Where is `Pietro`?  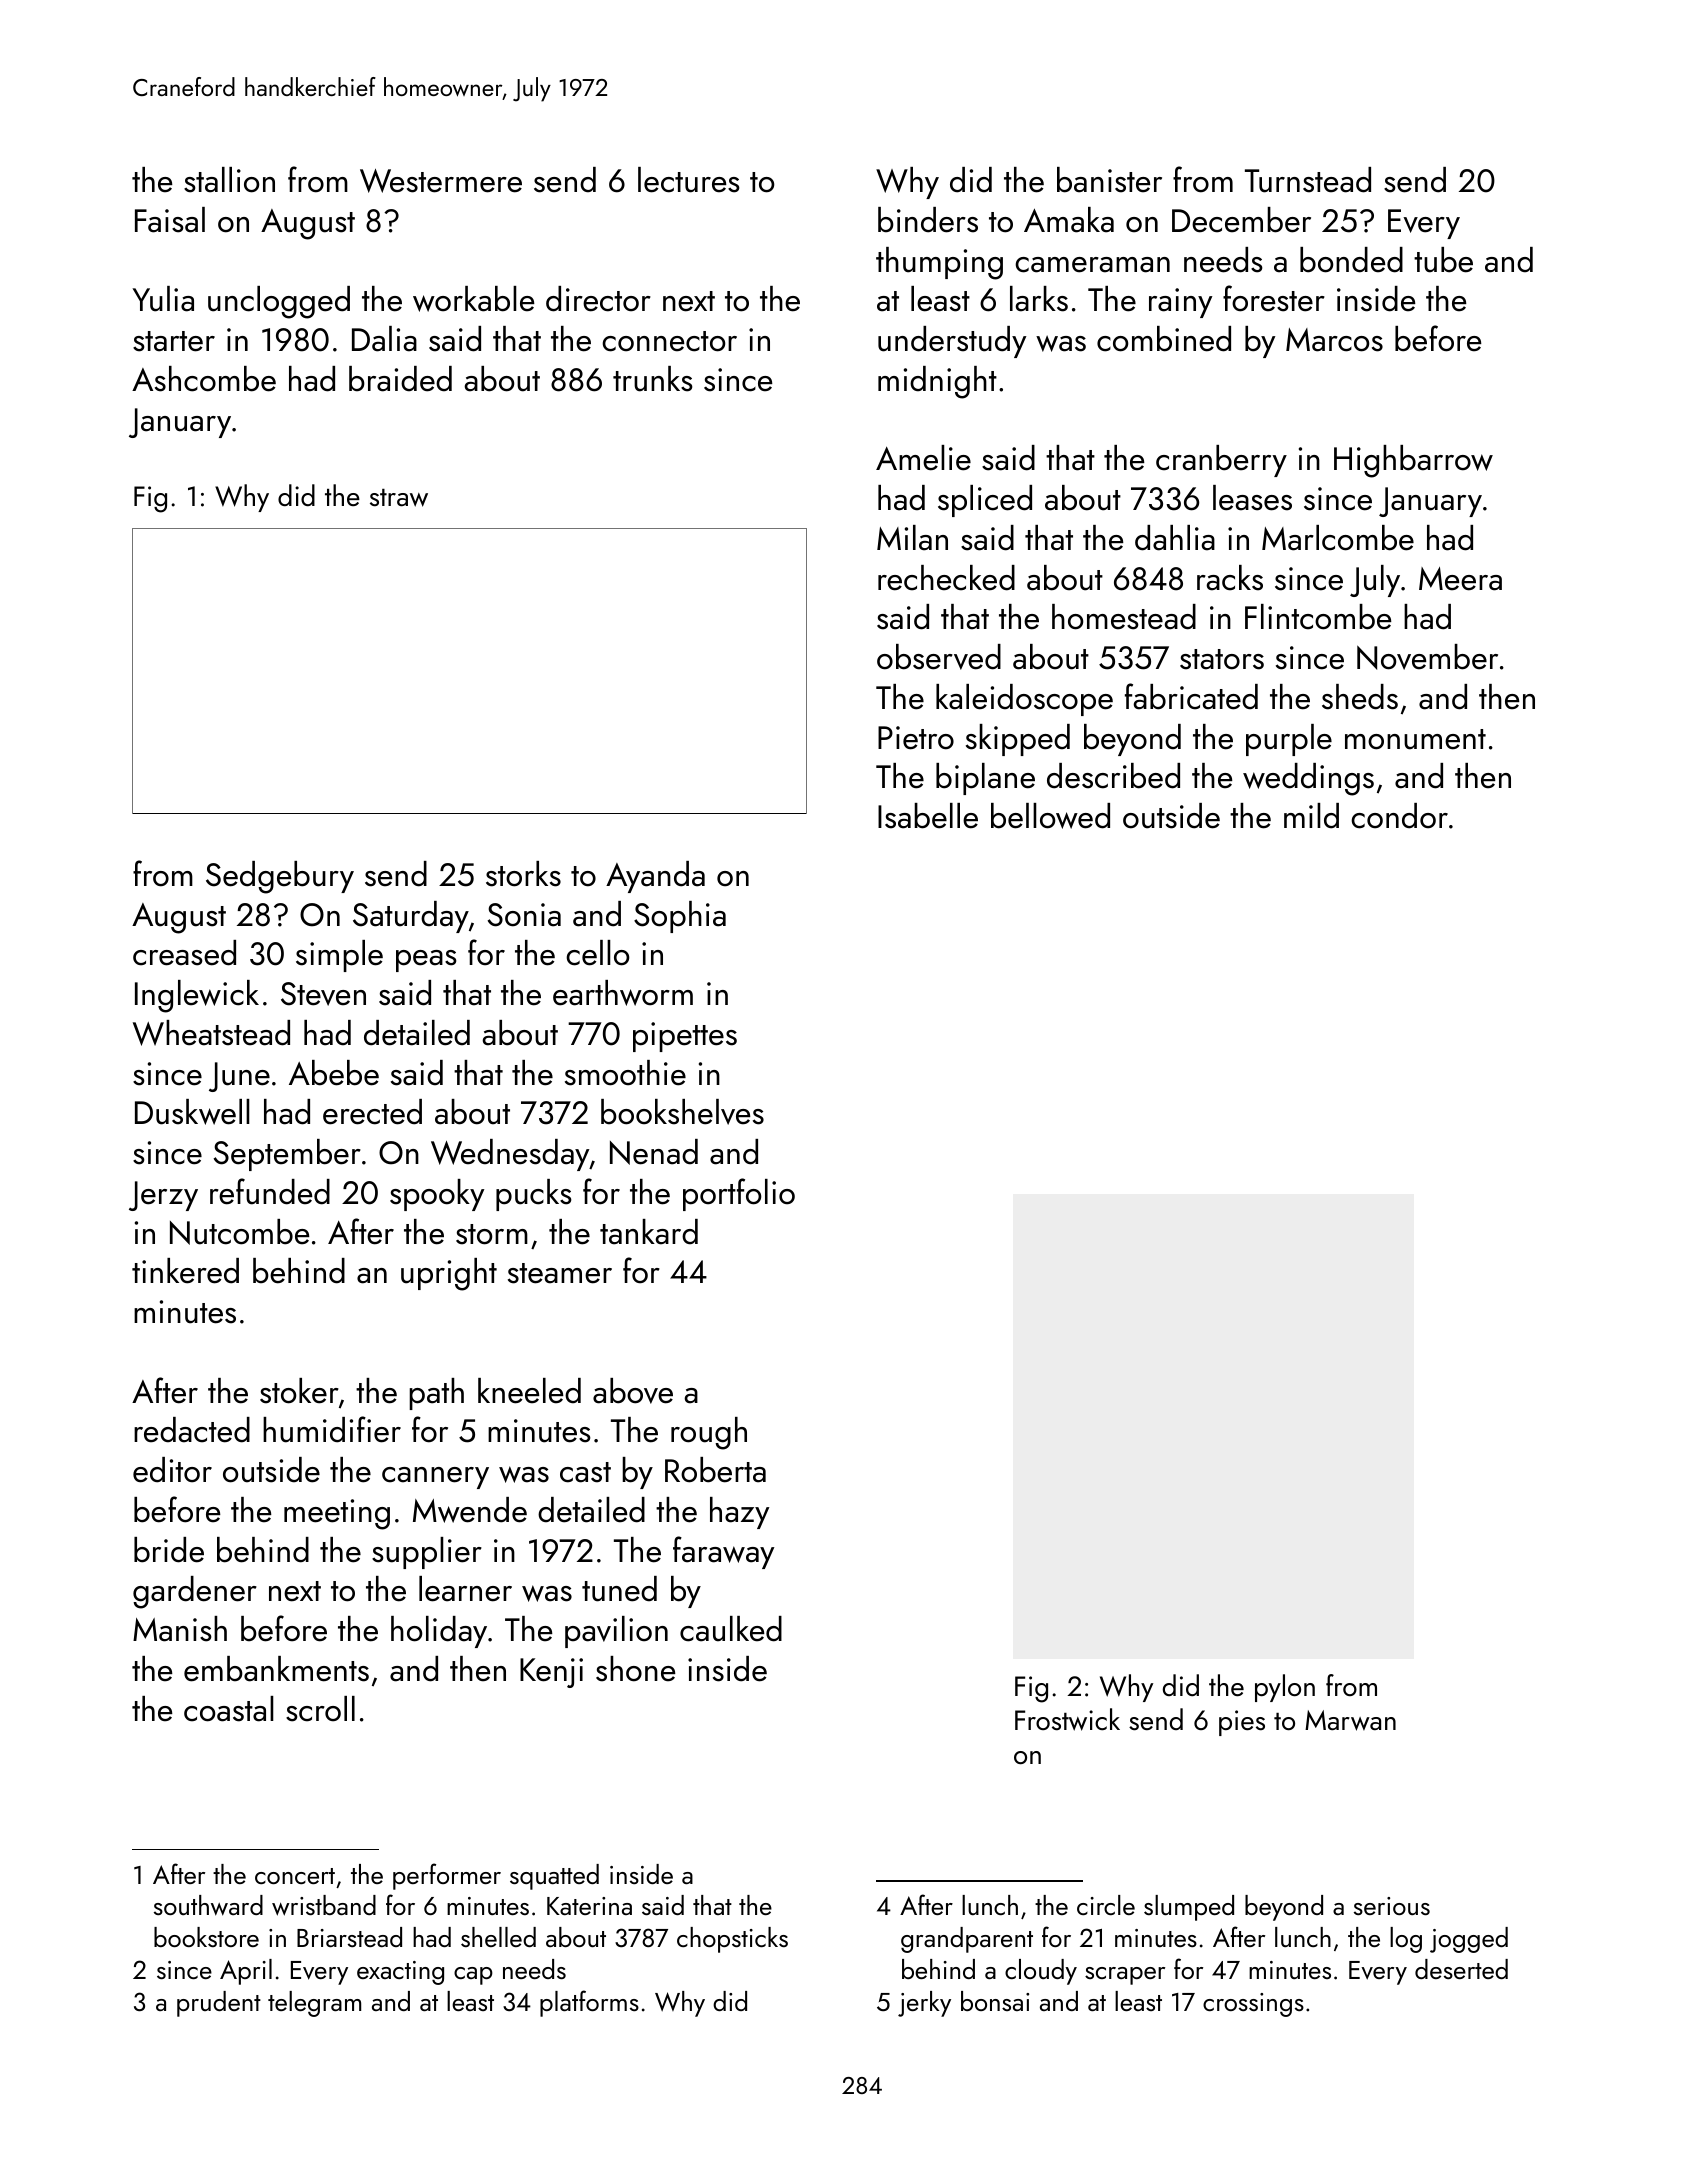
Pietro is located at coordinates (916, 738).
